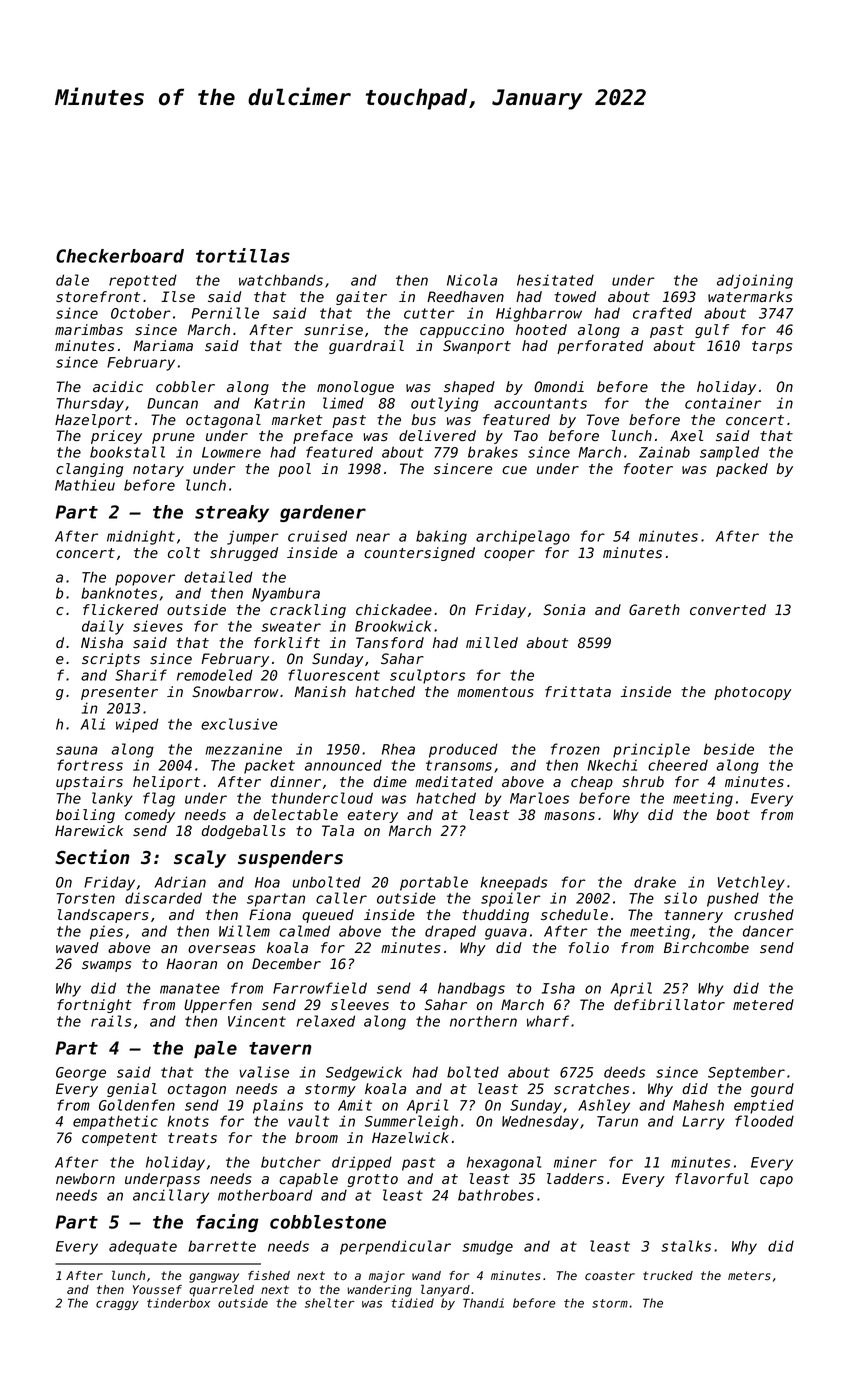 Image resolution: width=849 pixels, height=1400 pixels. What do you see at coordinates (117, 1305) in the screenshot?
I see `craggy` at bounding box center [117, 1305].
